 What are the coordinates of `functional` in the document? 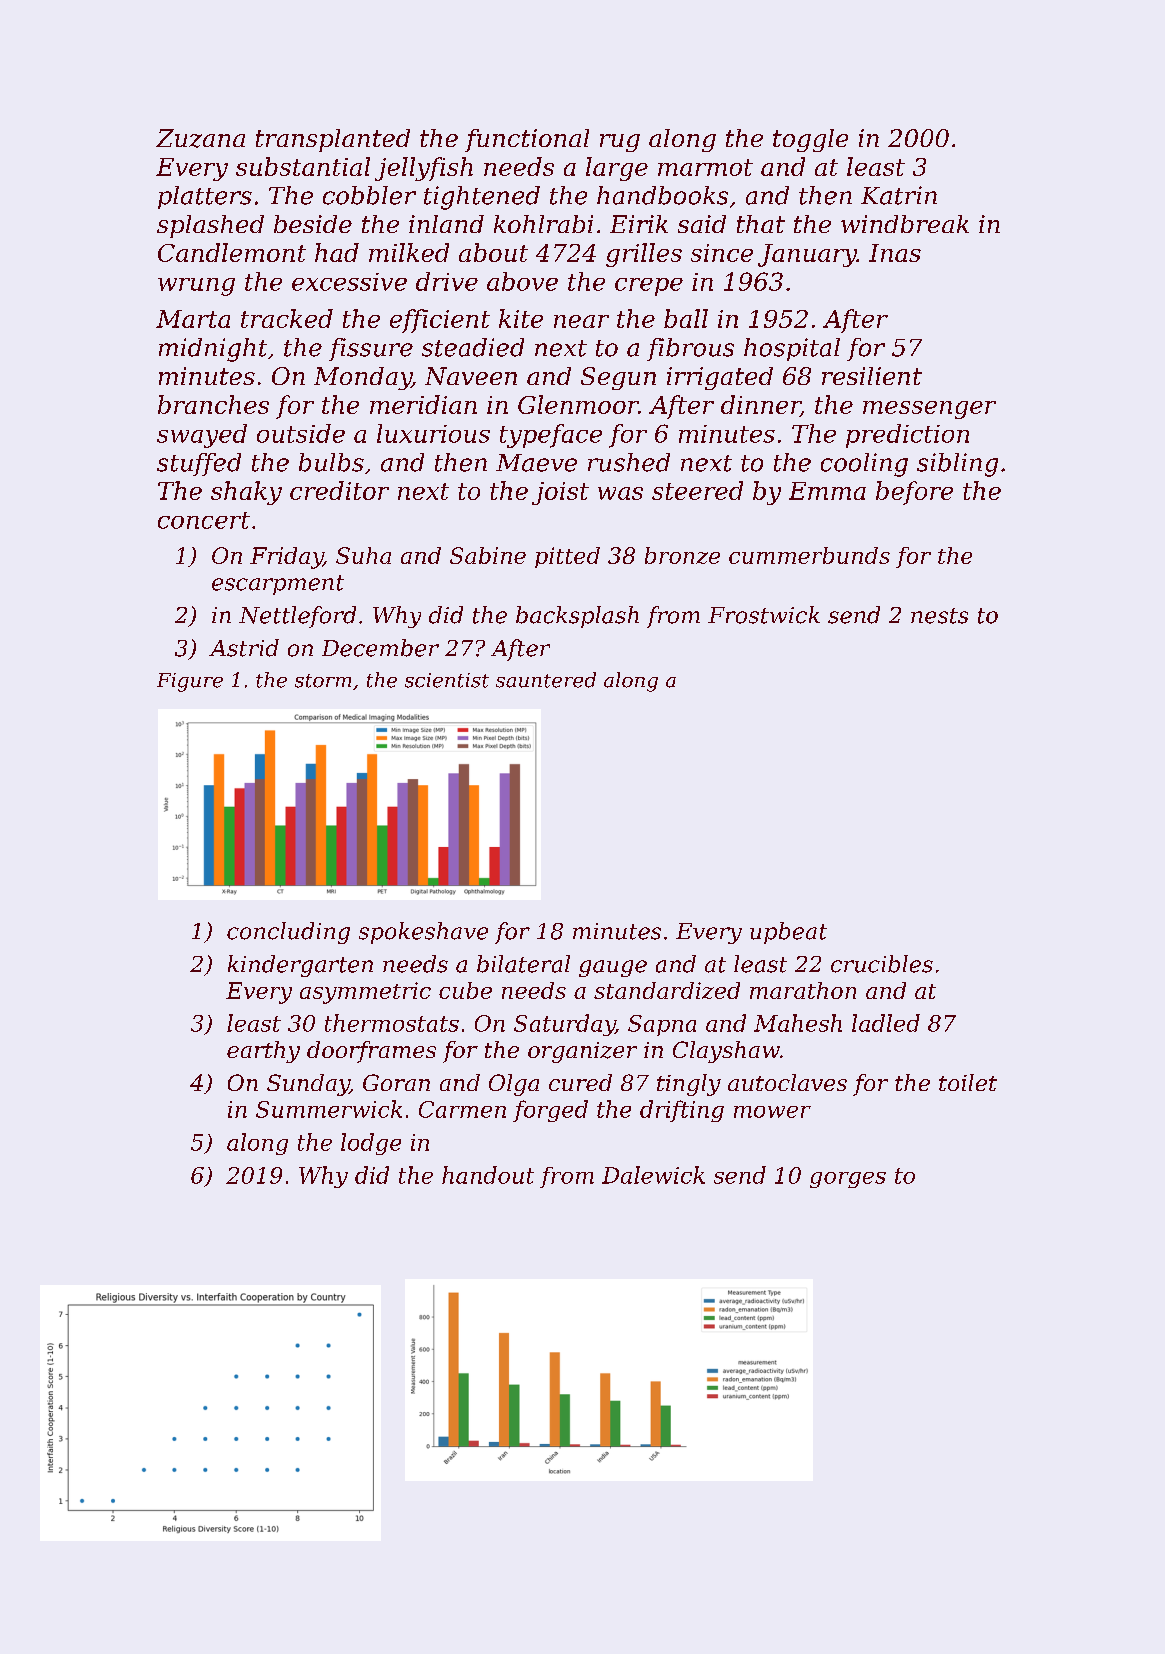 It's located at (527, 140).
